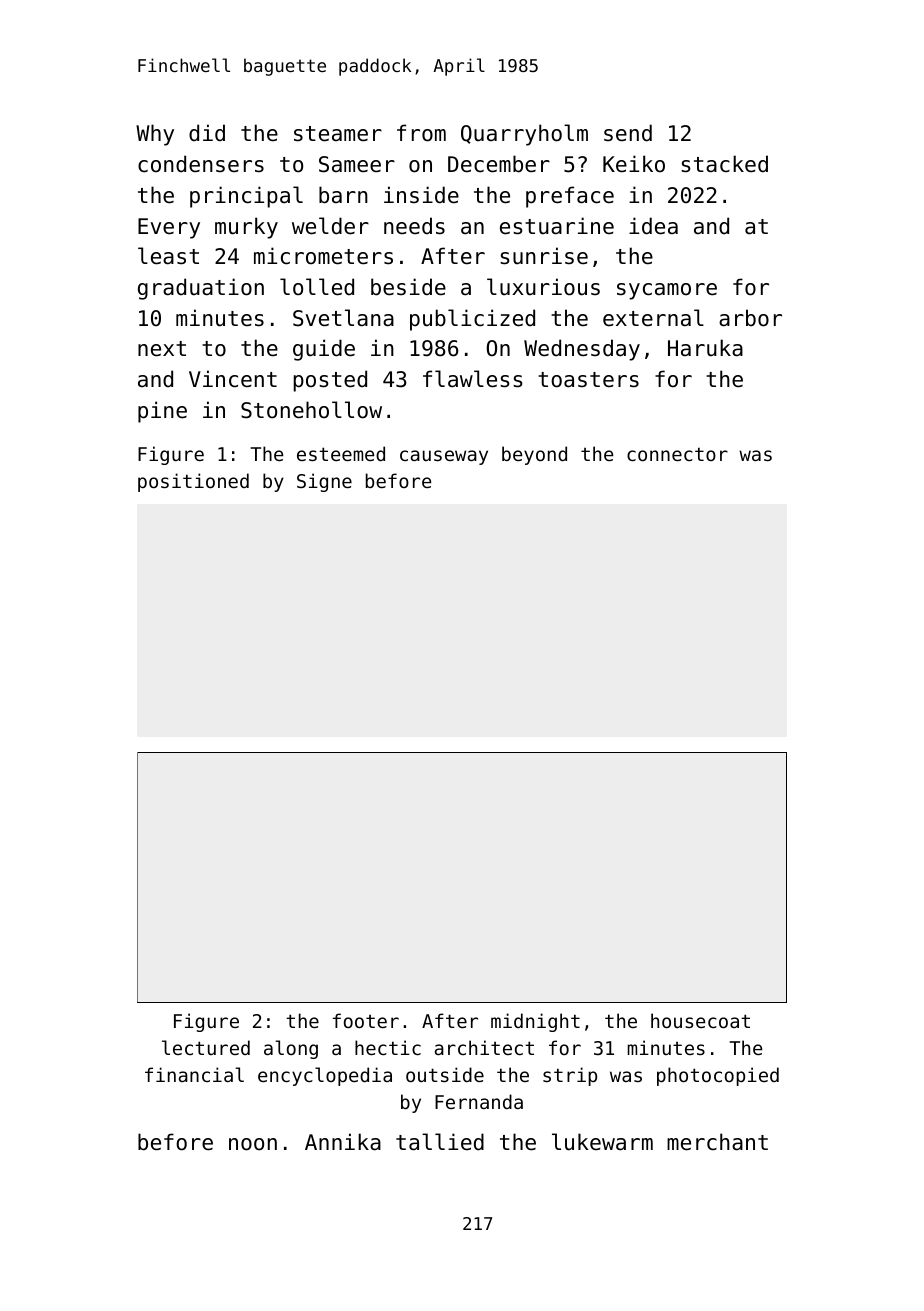 This screenshot has width=924, height=1311. I want to click on Signe, so click(324, 482).
